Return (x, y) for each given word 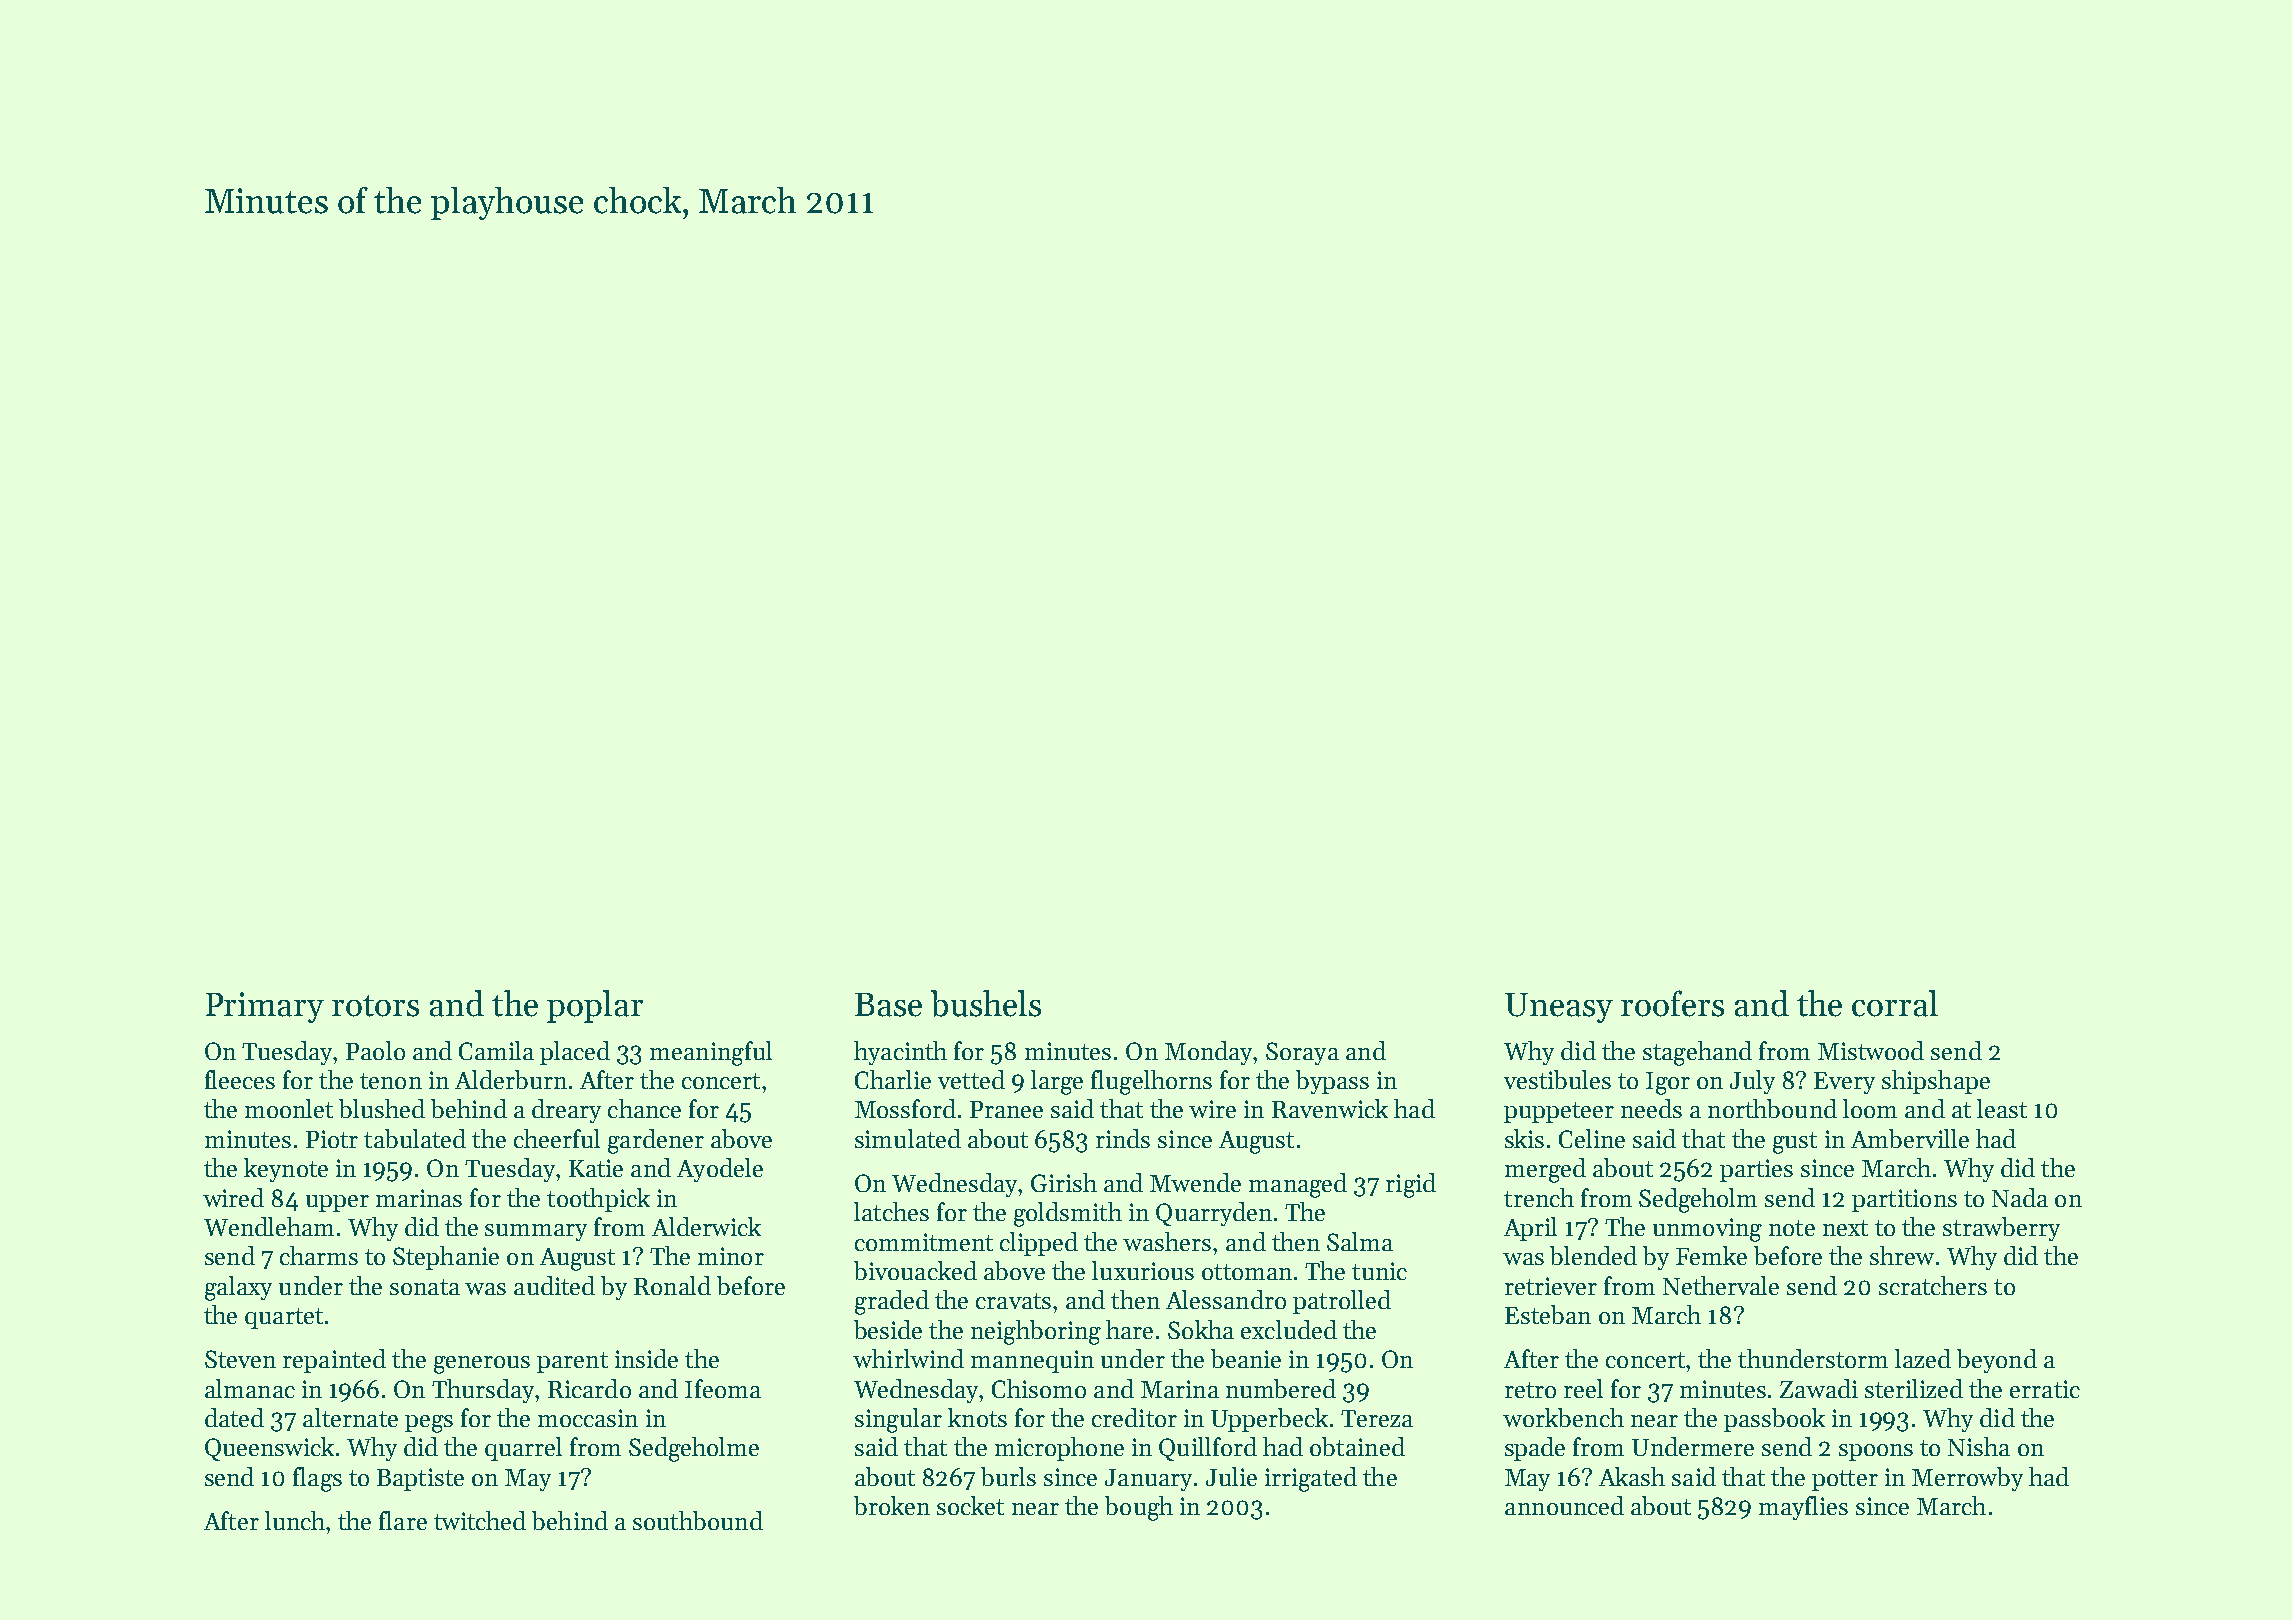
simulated (908, 1138)
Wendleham (269, 1226)
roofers (1672, 1003)
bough (1139, 1508)
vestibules (1557, 1079)
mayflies (1803, 1508)
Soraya (1302, 1053)
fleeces (240, 1079)
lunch (295, 1520)
